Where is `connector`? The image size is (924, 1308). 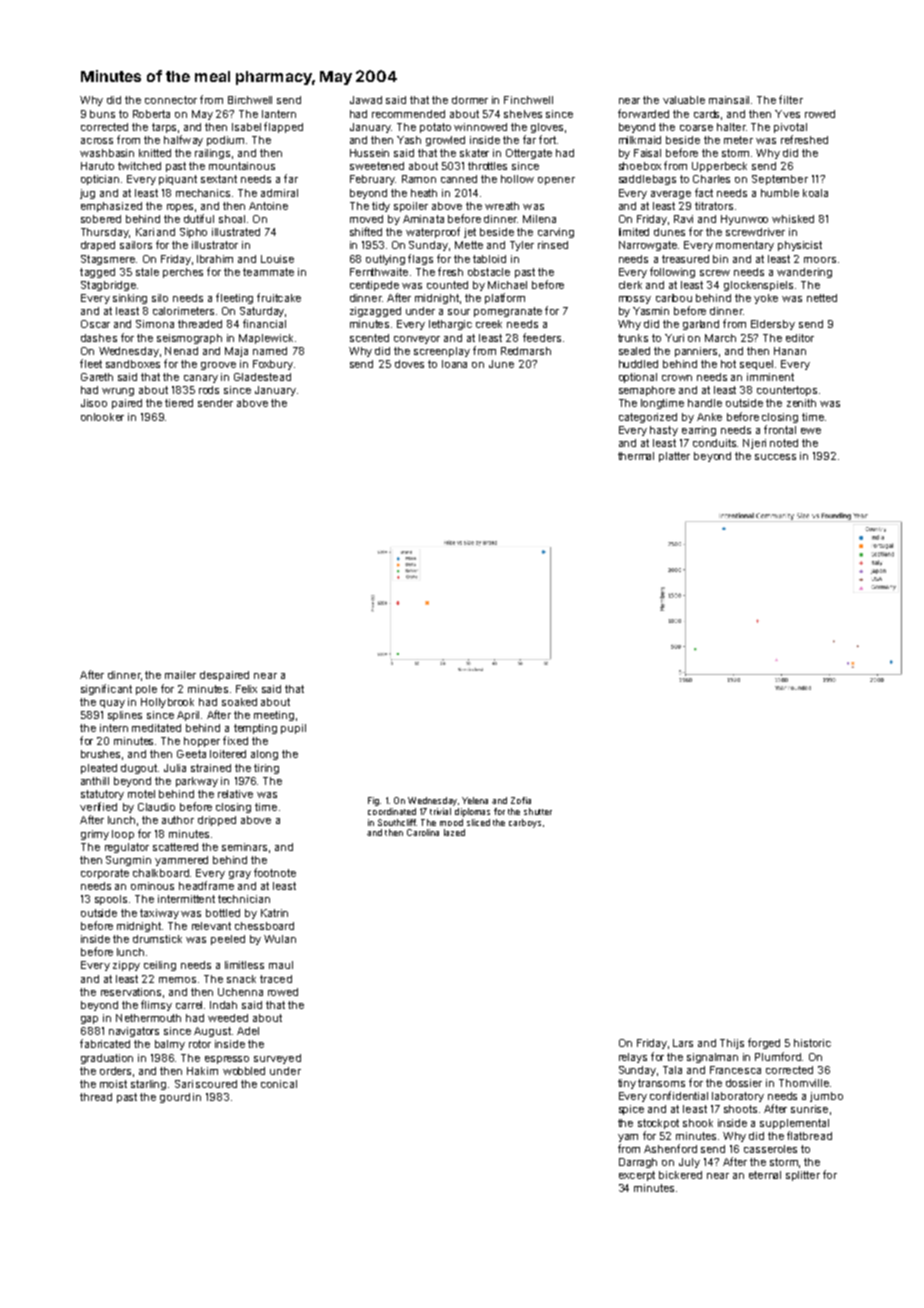
connector is located at coordinates (171, 100).
